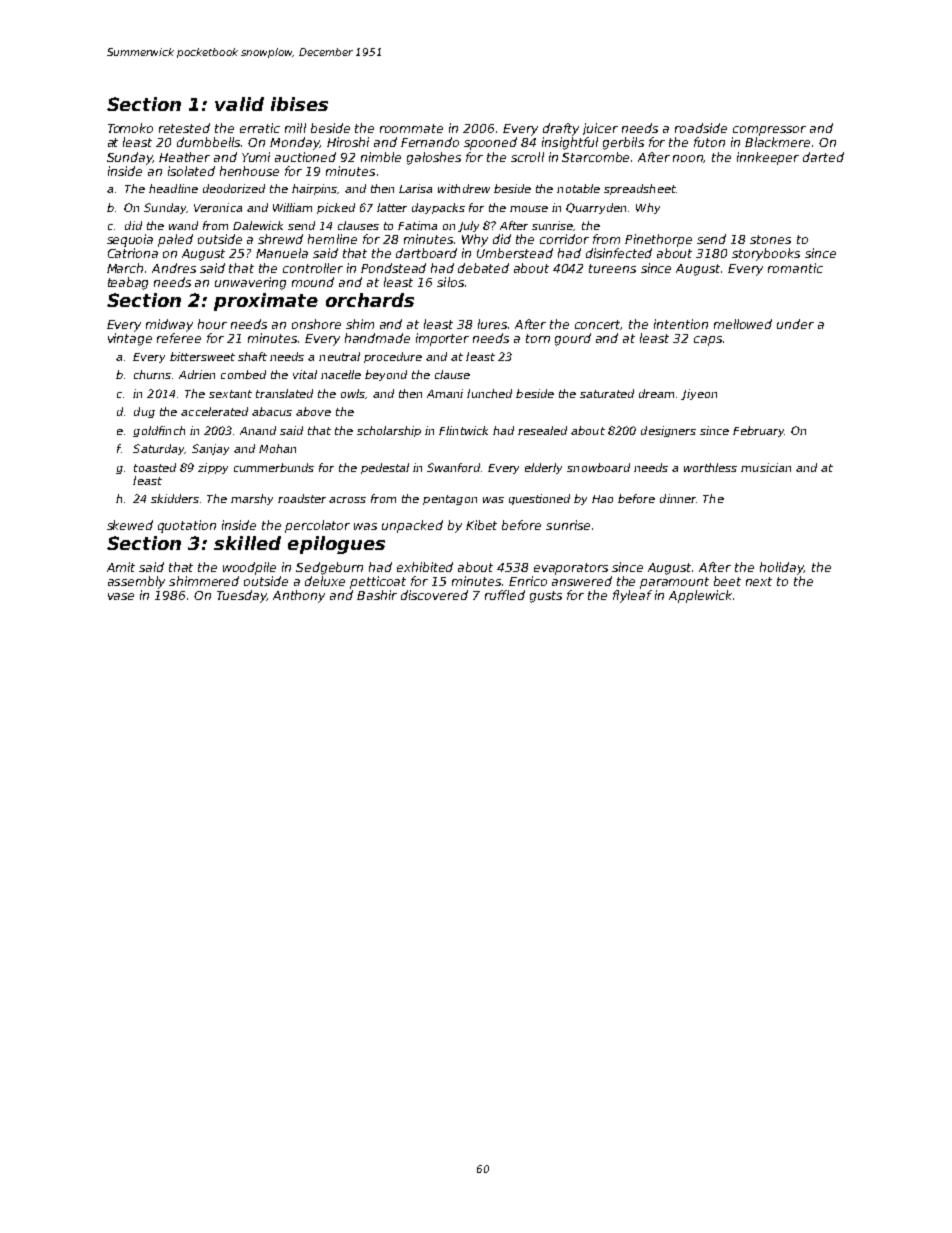  Describe the element at coordinates (612, 268) in the document. I see `tureens` at that location.
